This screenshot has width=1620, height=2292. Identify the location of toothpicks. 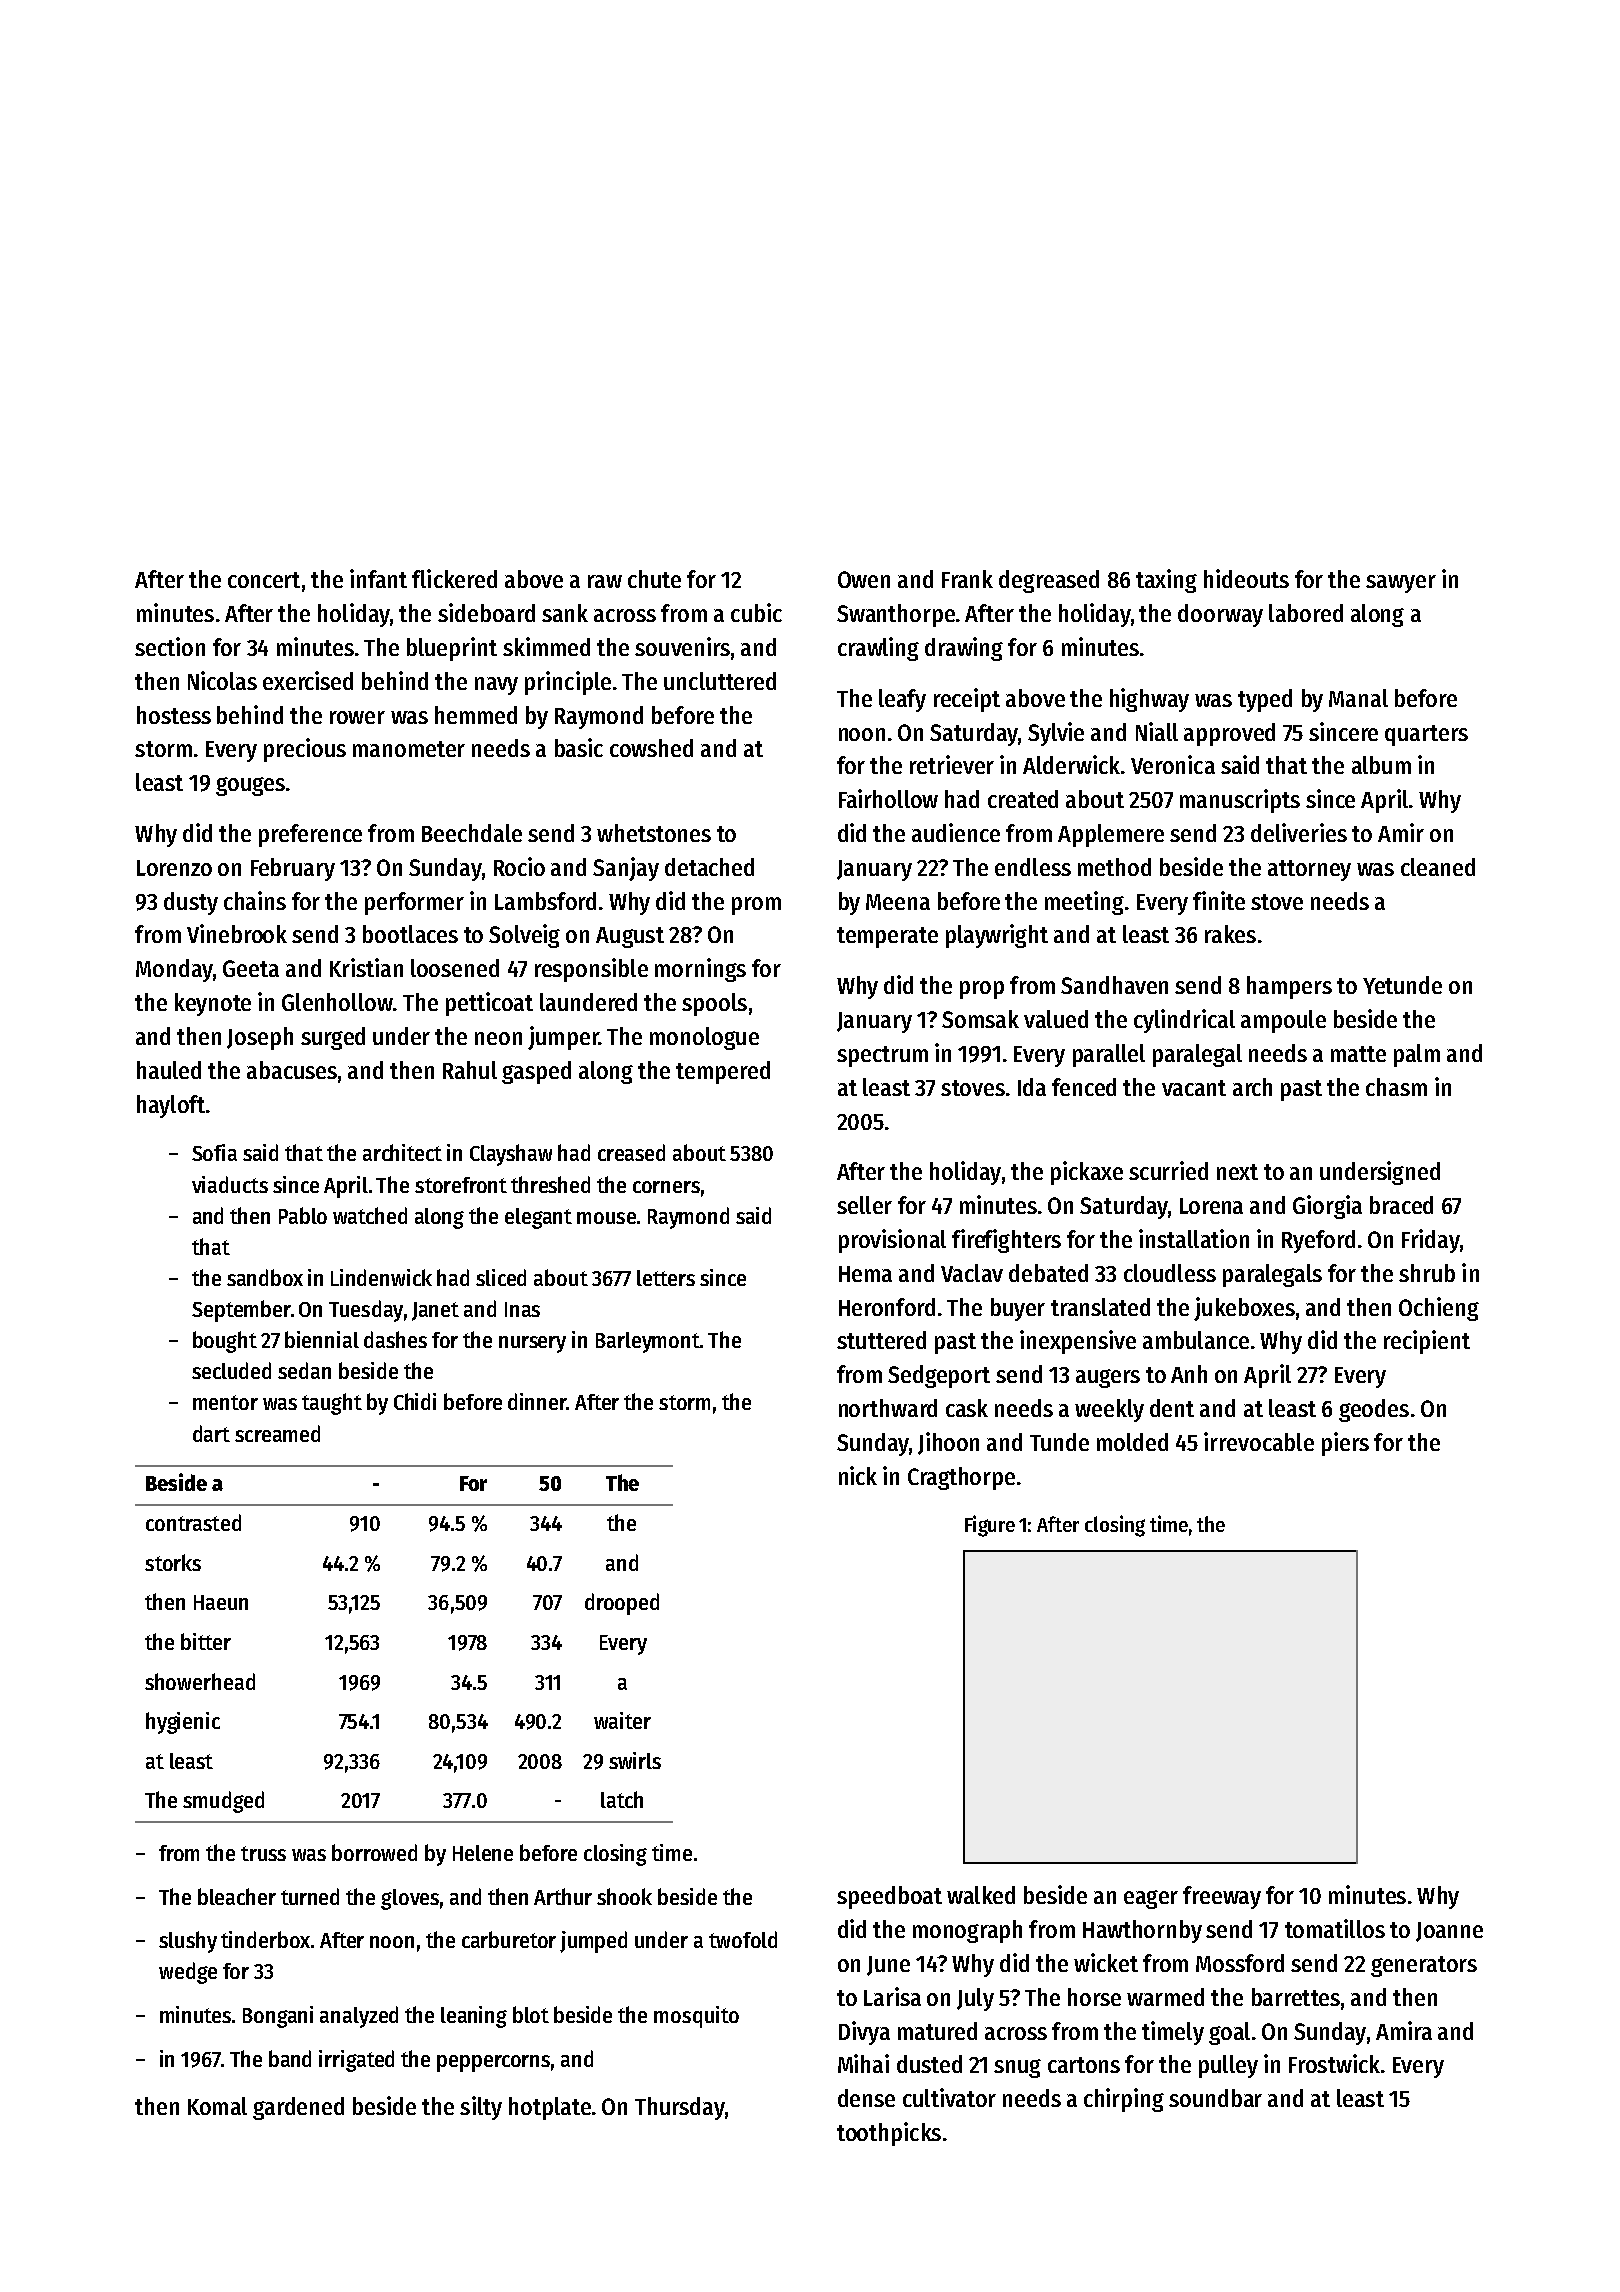
(889, 2134).
